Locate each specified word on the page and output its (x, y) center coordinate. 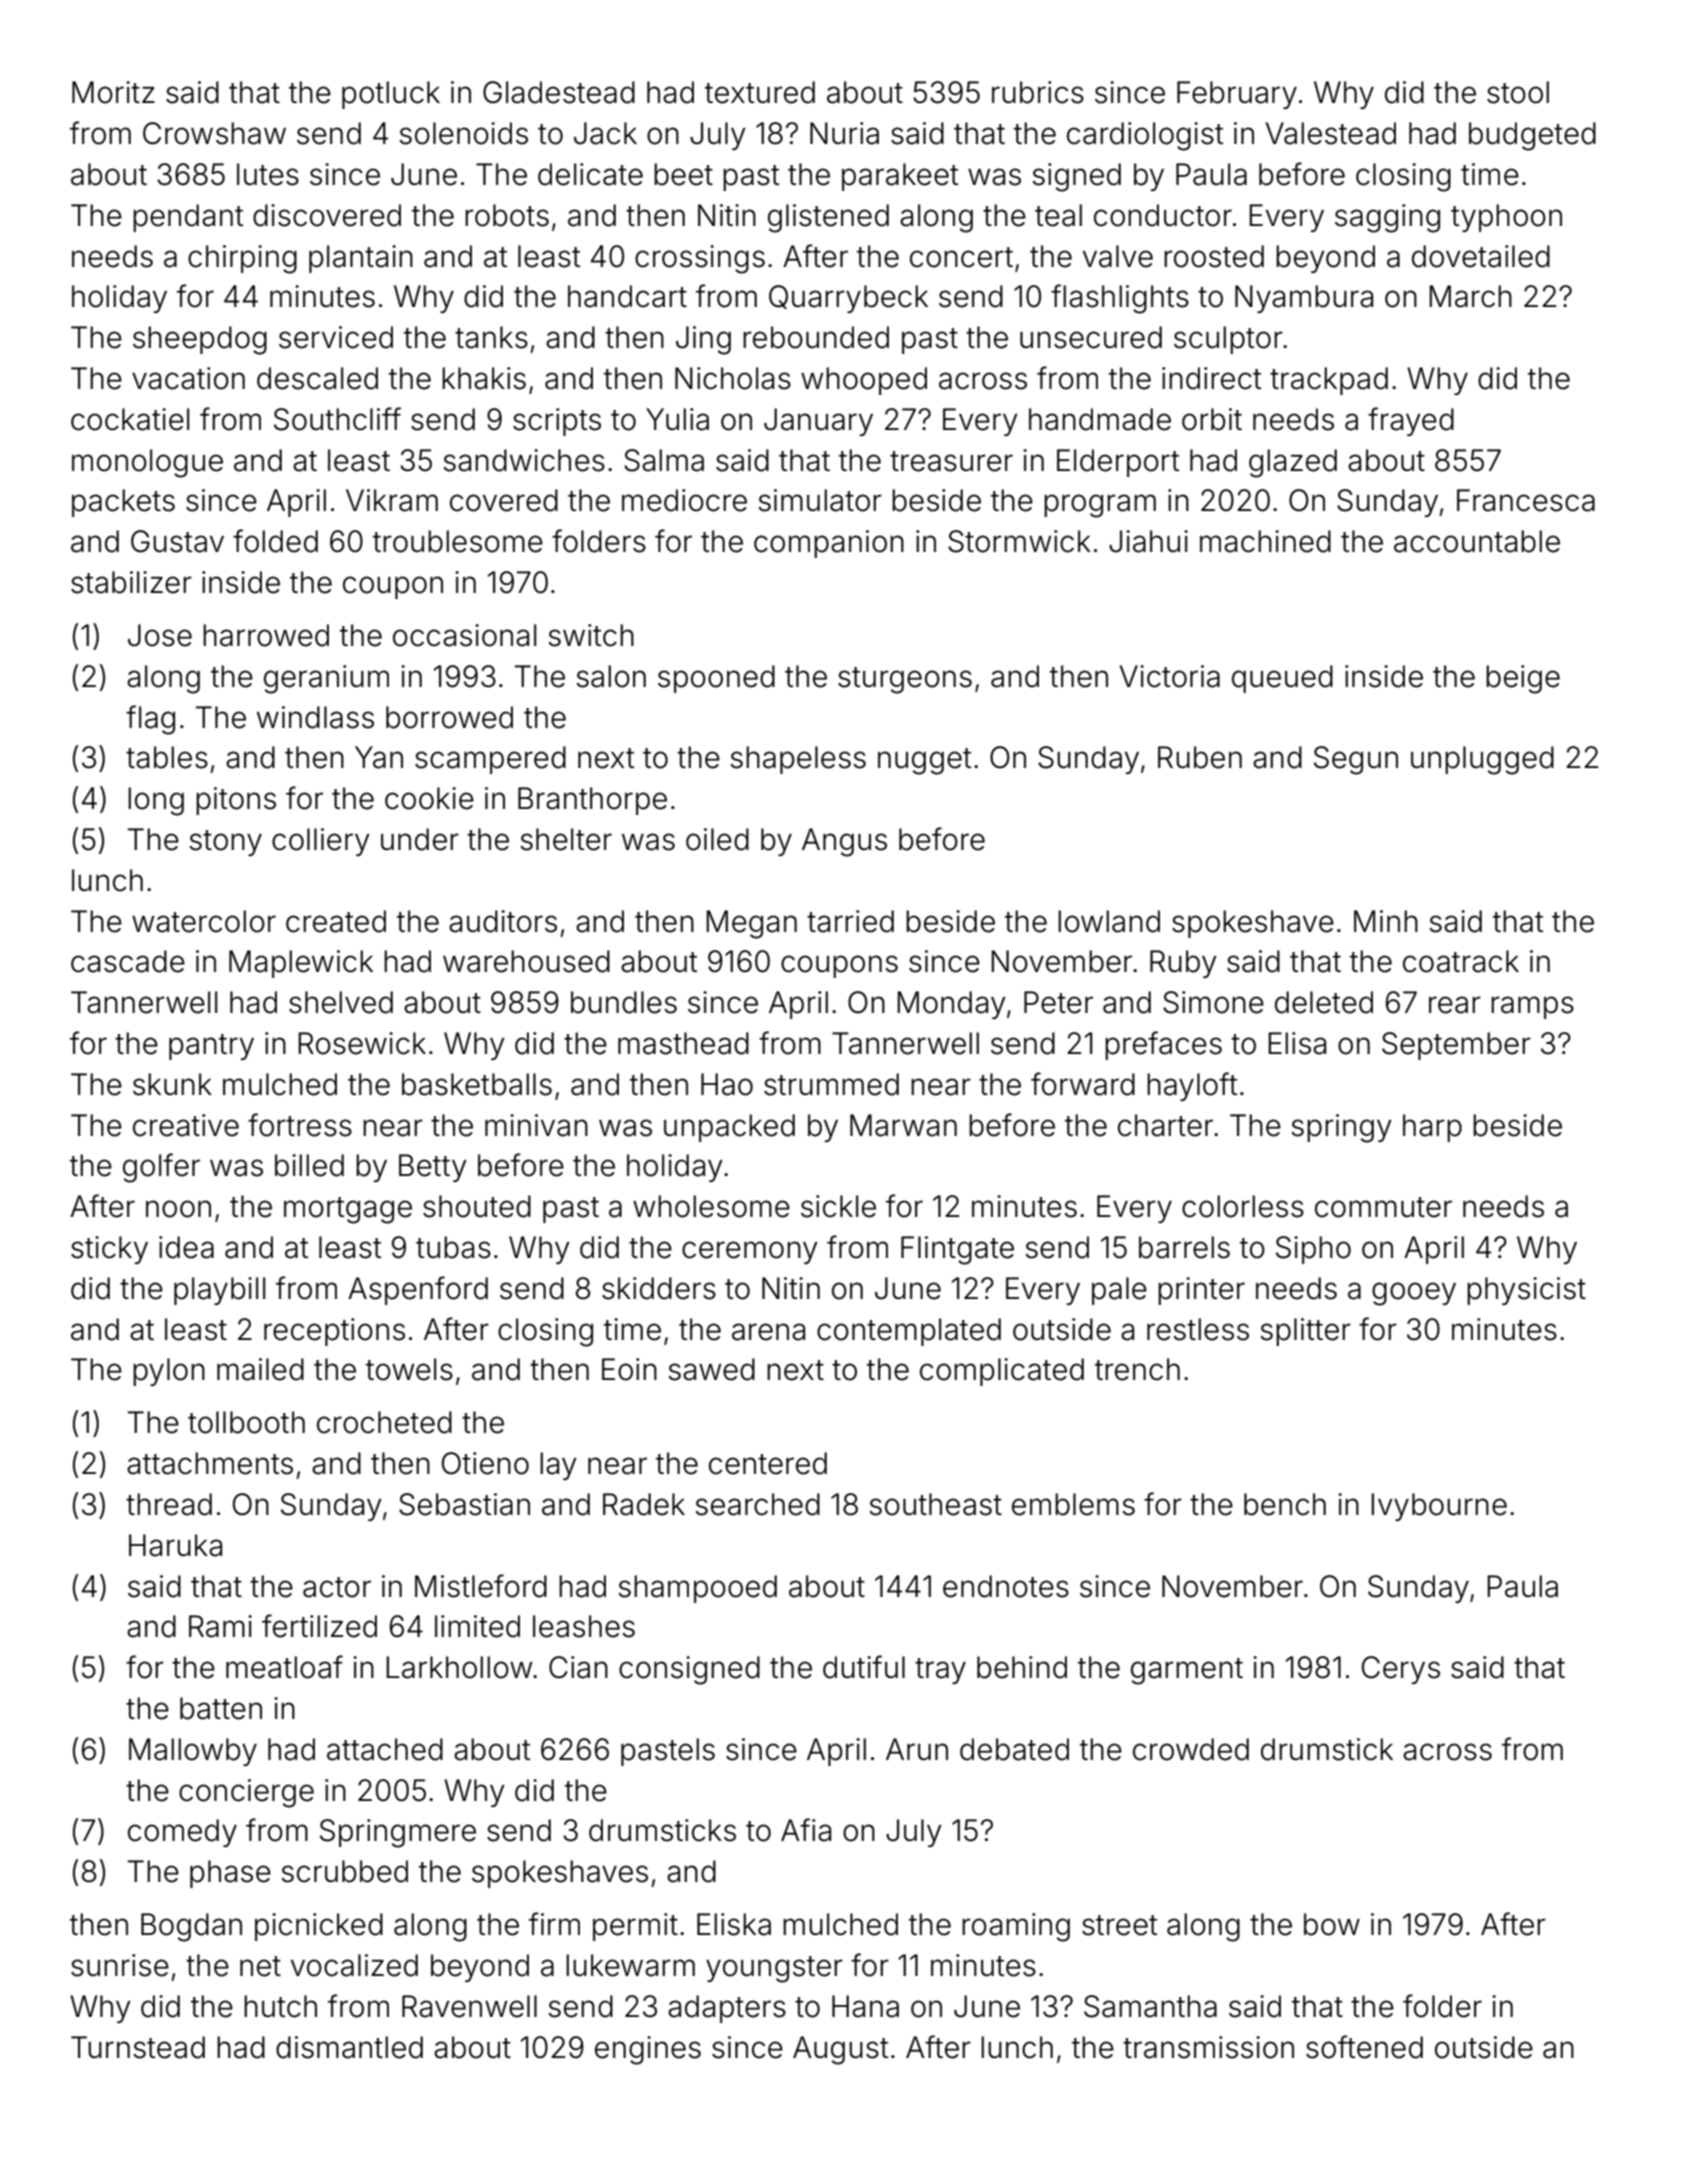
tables (167, 757)
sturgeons (905, 680)
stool (1518, 92)
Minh (1386, 921)
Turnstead (138, 2047)
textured (760, 92)
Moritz (113, 92)
